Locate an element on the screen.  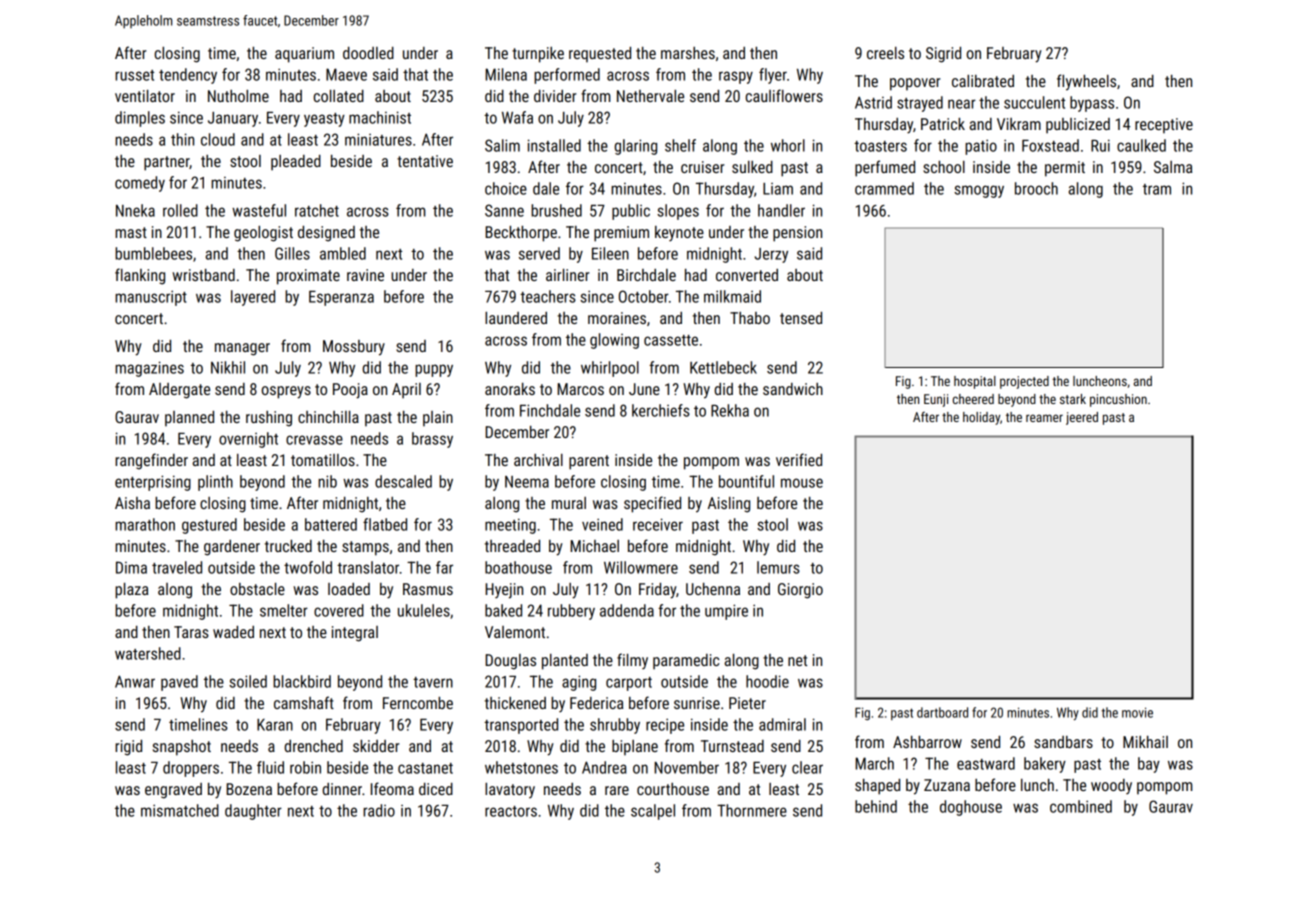
gestured is located at coordinates (209, 526).
